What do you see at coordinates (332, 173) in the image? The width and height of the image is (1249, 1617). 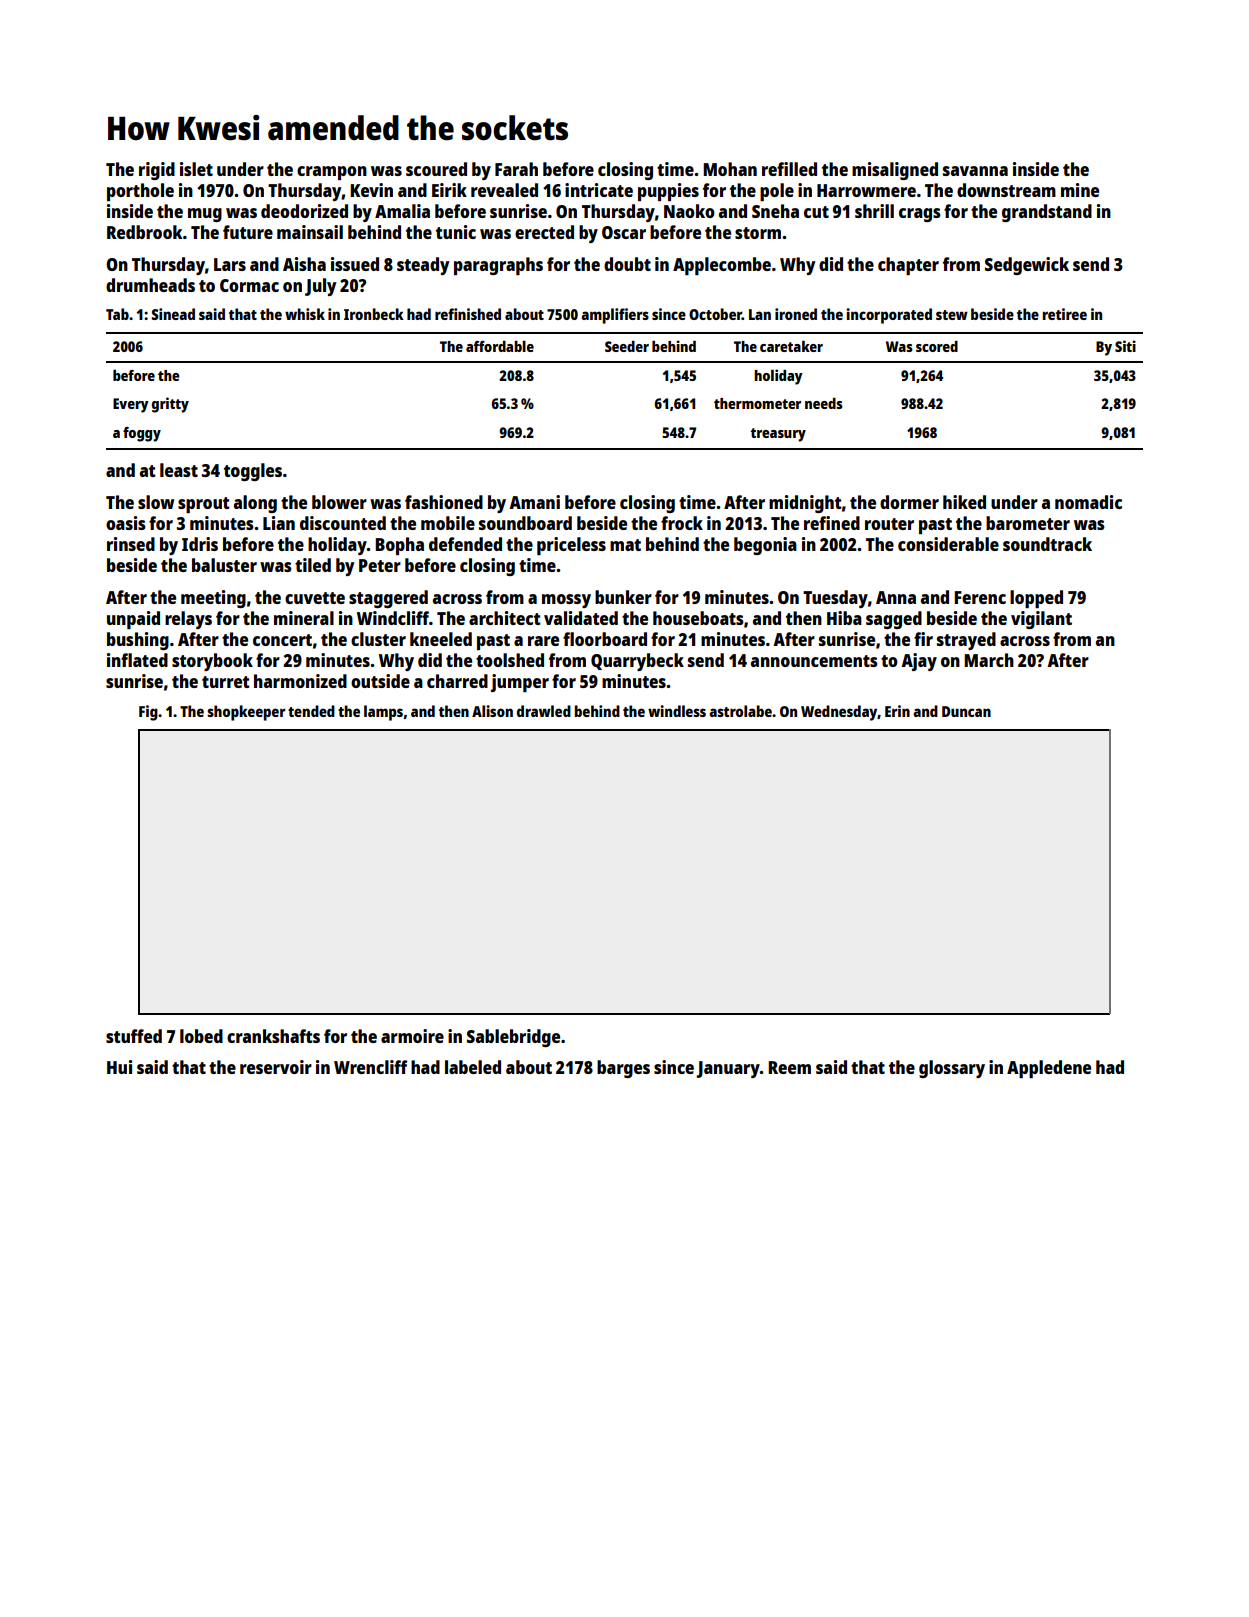 I see `crampon` at bounding box center [332, 173].
